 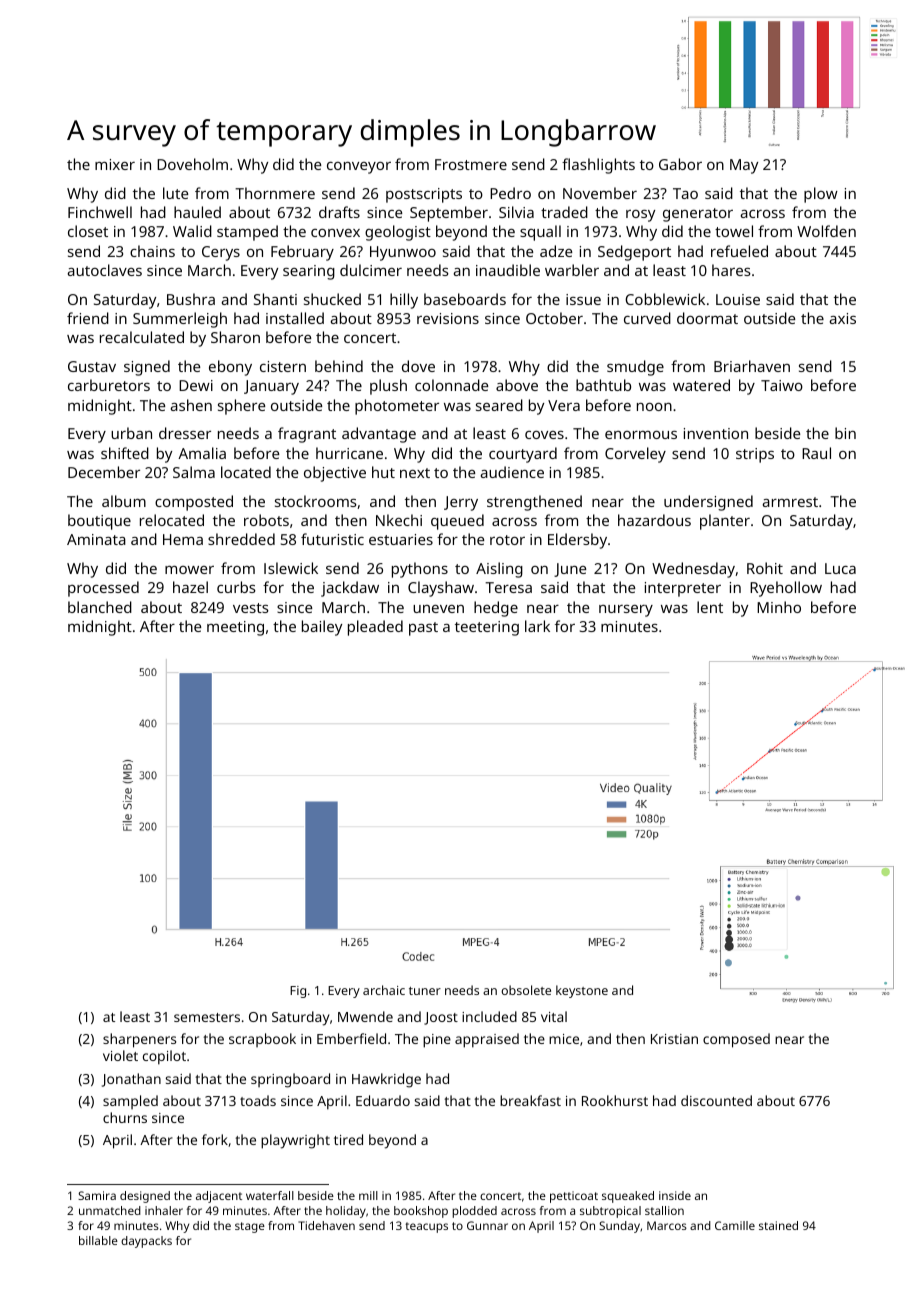 I want to click on obsolete, so click(x=526, y=990).
